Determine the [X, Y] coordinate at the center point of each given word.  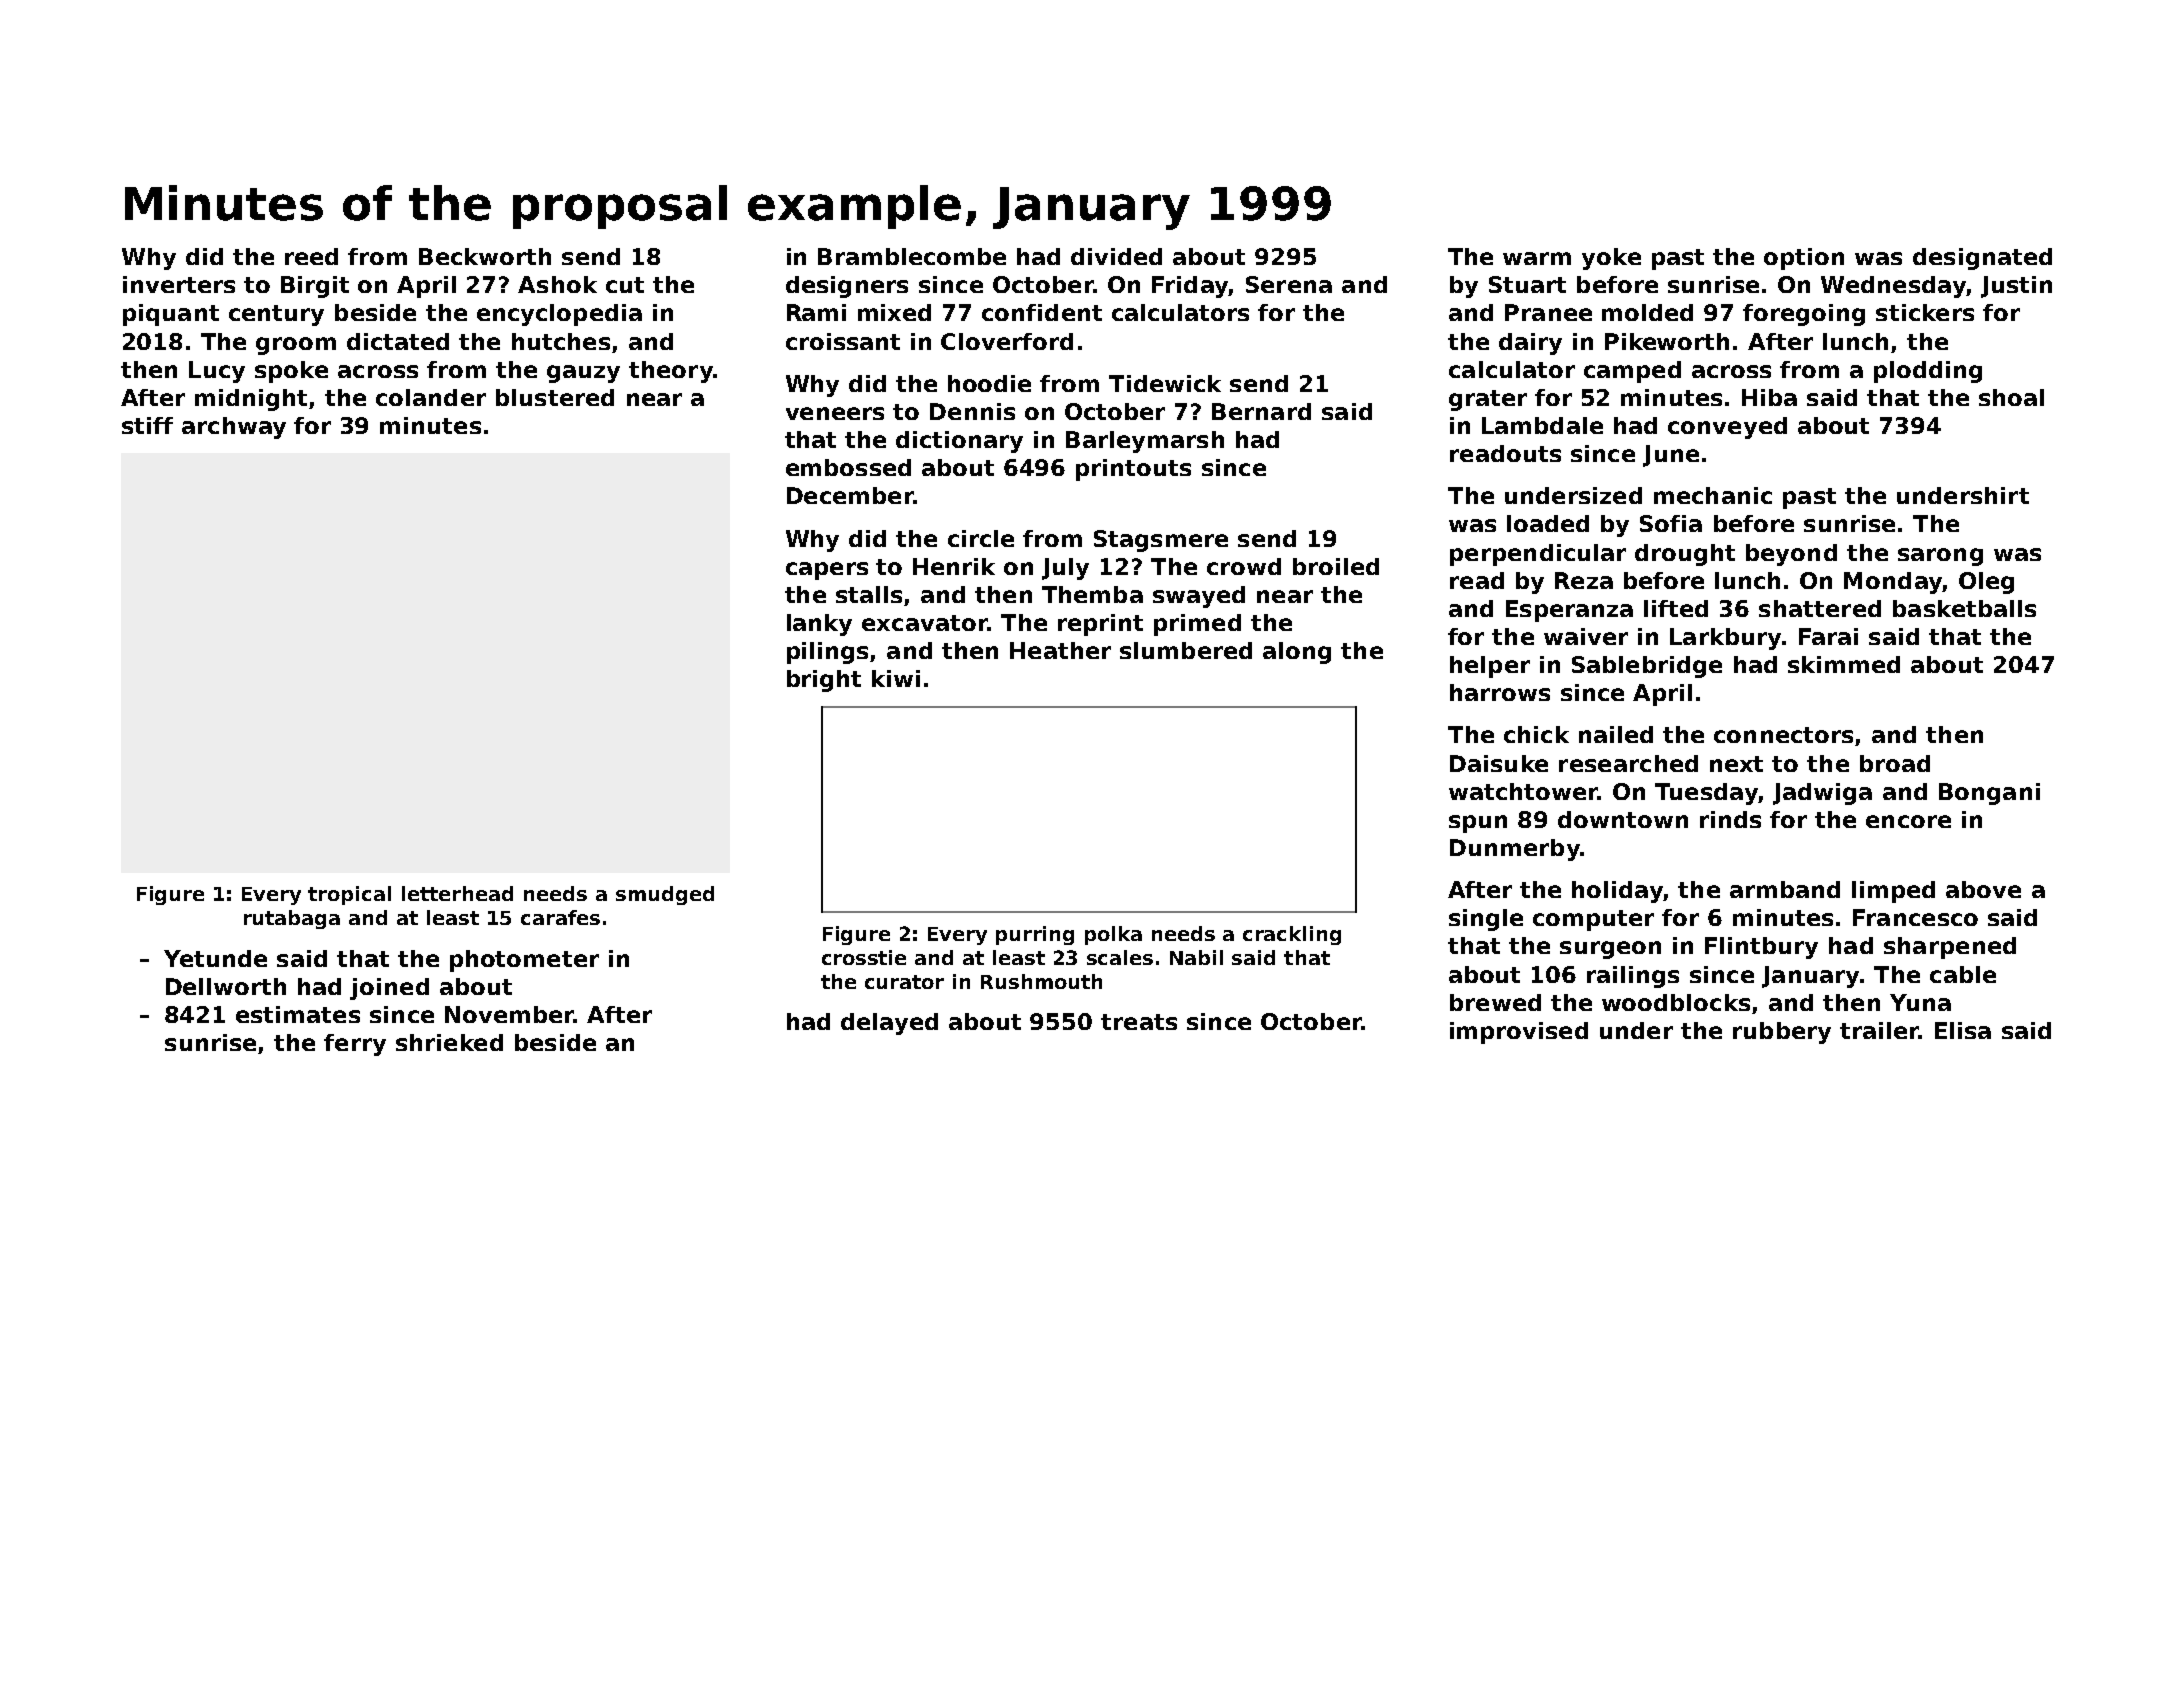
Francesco [1915, 917]
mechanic [1713, 495]
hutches [561, 341]
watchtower [1523, 791]
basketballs [1964, 608]
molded [1647, 312]
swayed [1199, 597]
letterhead [457, 893]
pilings [827, 653]
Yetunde [215, 958]
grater [1488, 400]
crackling [1292, 935]
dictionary [959, 442]
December [850, 495]
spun [1478, 824]
